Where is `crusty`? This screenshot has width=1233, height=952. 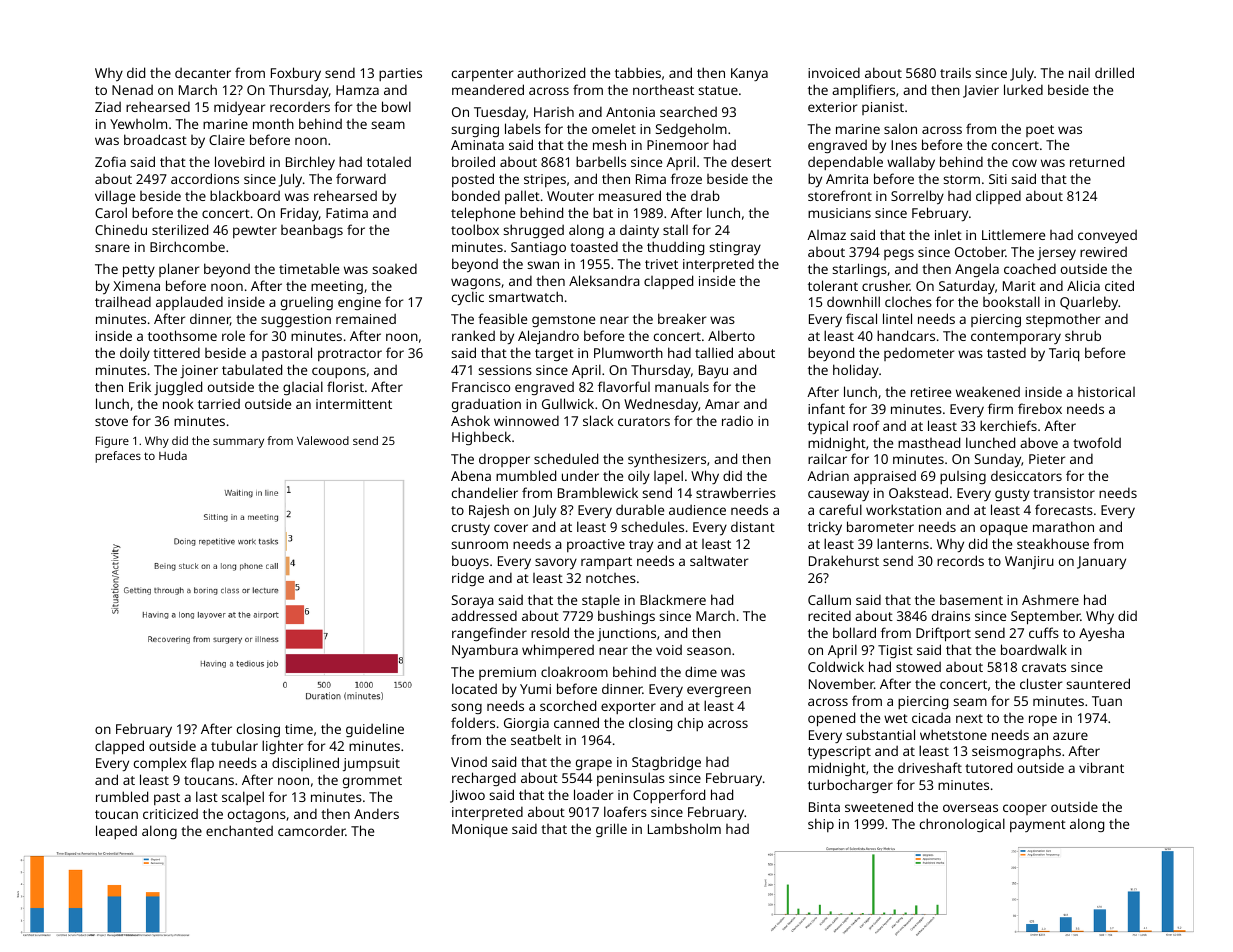
crusty is located at coordinates (471, 529).
